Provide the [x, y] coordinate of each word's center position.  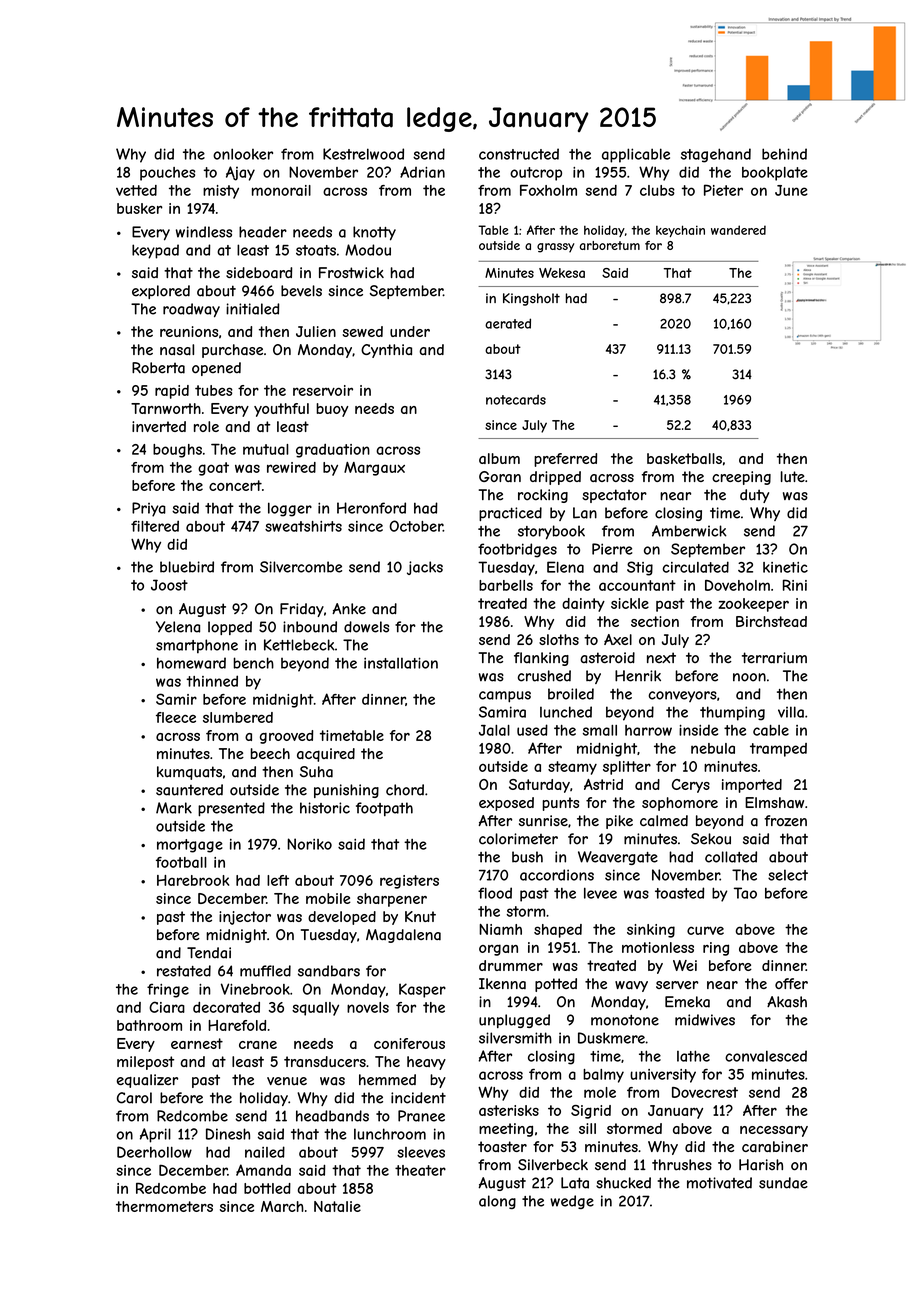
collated [731, 857]
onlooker [243, 154]
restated [184, 971]
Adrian [422, 172]
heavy [426, 1063]
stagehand [716, 155]
